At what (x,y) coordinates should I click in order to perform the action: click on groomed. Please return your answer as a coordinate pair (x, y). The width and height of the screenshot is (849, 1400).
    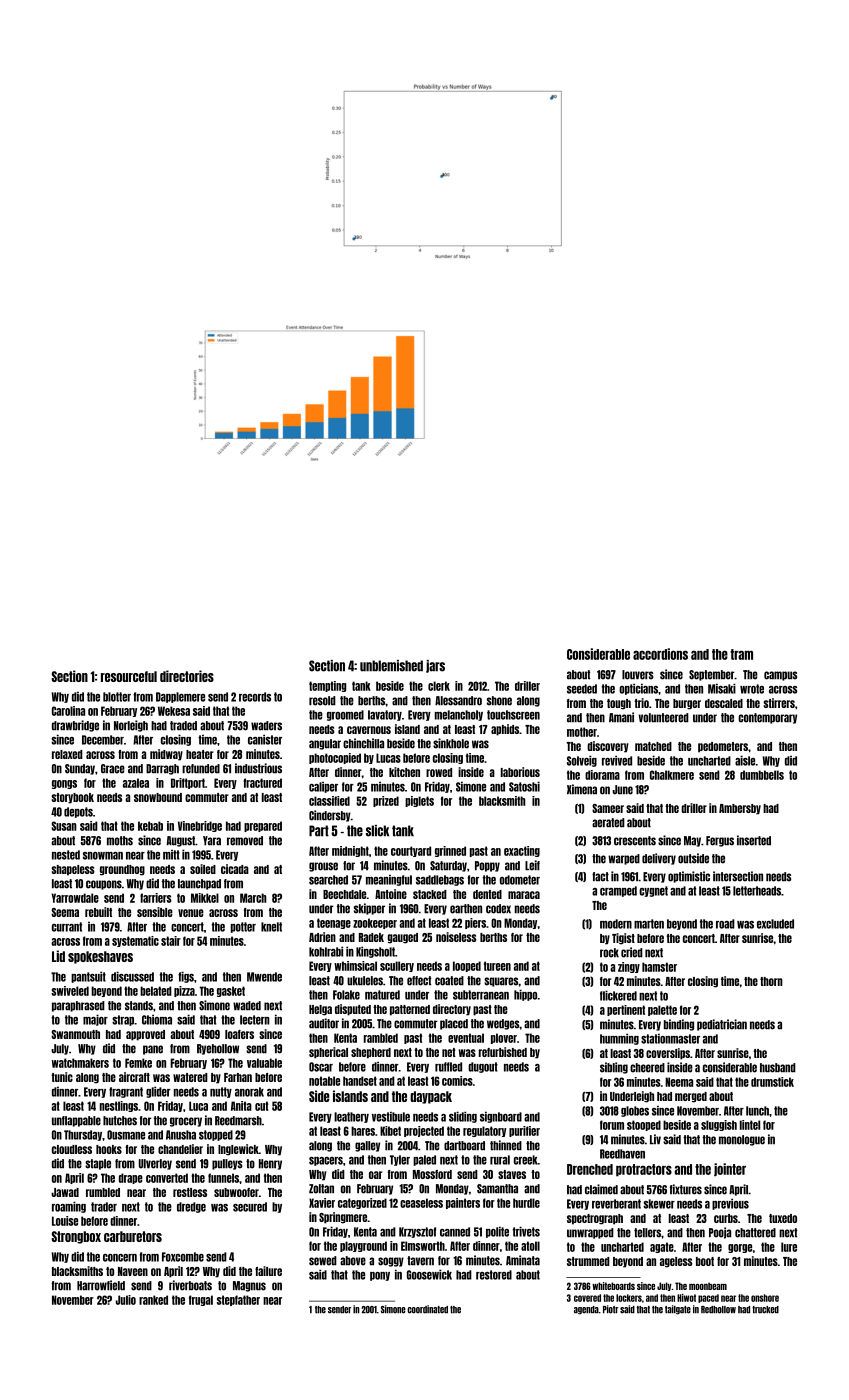
    Looking at the image, I should click on (345, 715).
